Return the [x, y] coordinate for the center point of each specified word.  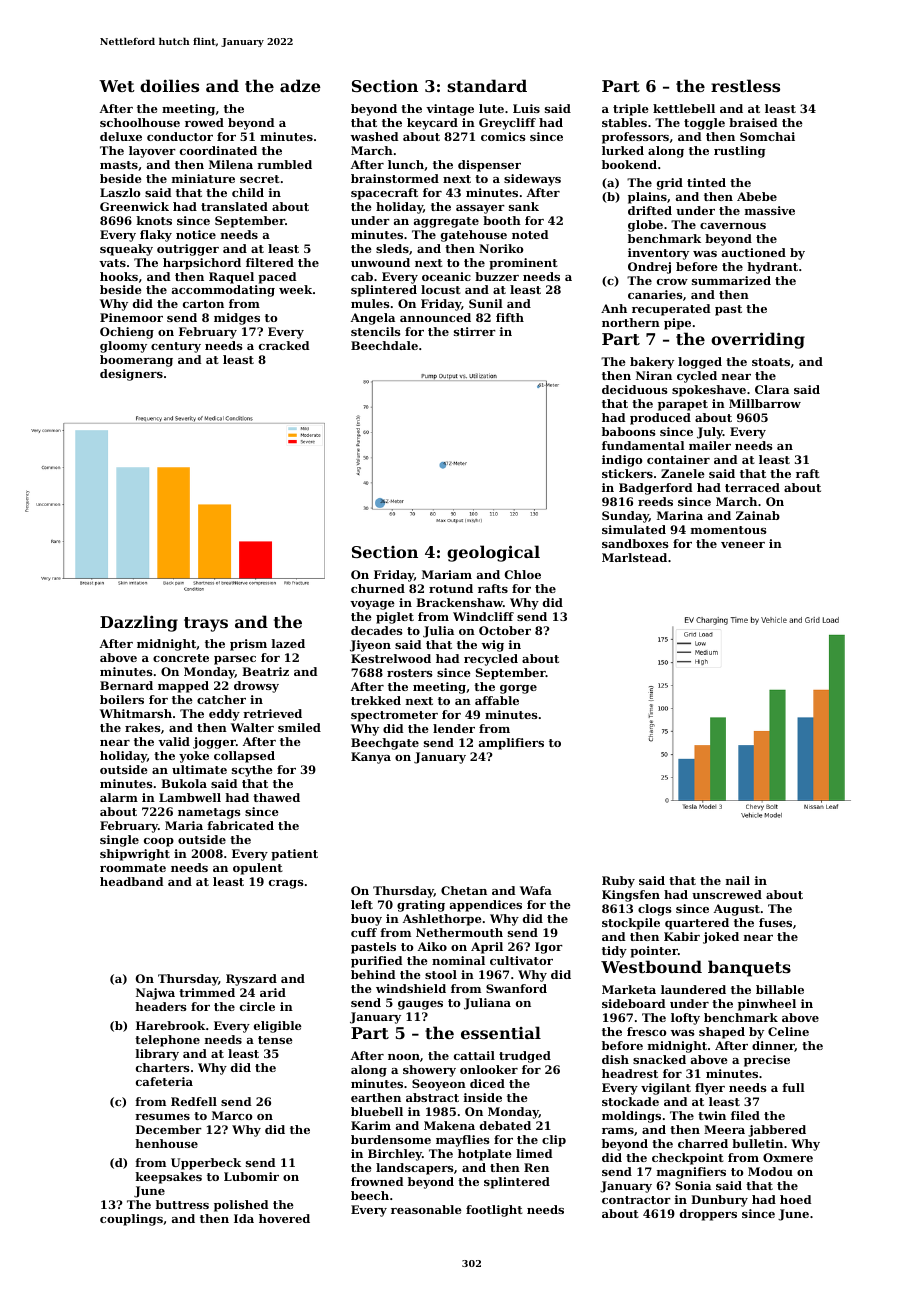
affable [497, 700]
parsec [235, 660]
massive [770, 210]
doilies [169, 85]
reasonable [426, 1209]
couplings [131, 1220]
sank [524, 206]
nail [738, 880]
